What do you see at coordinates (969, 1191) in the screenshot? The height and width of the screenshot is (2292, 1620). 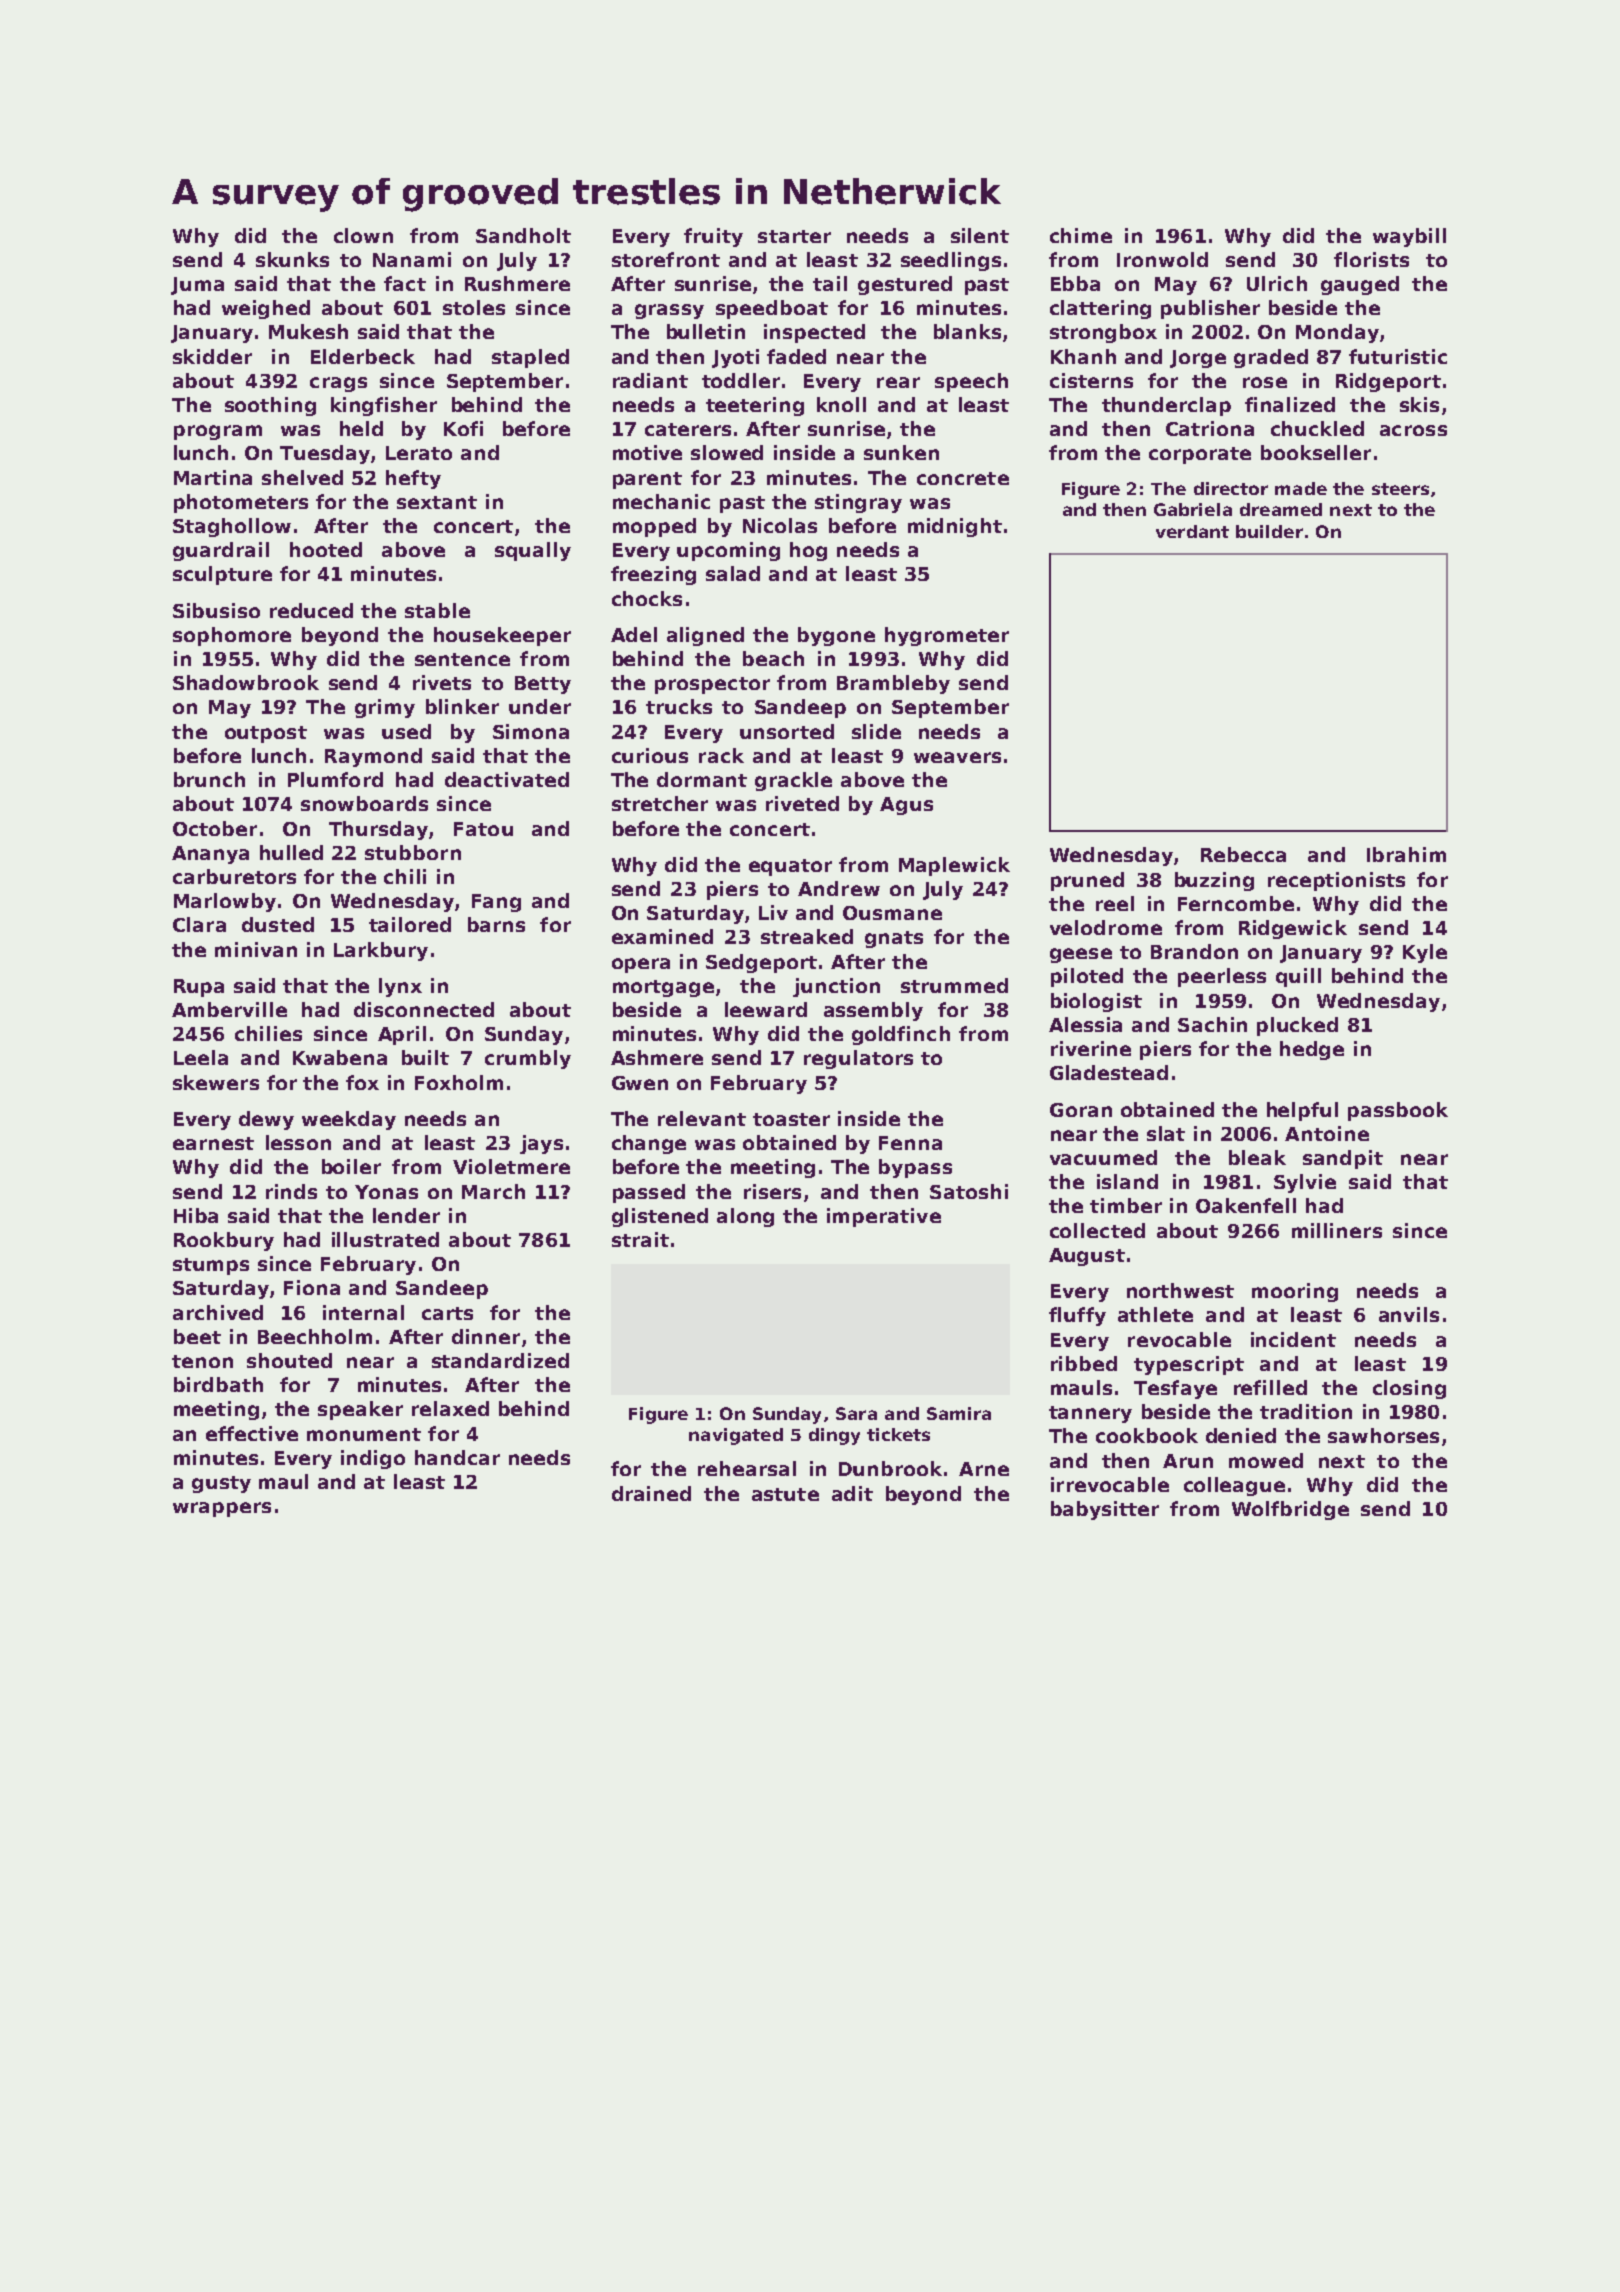 I see `Satoshi` at bounding box center [969, 1191].
